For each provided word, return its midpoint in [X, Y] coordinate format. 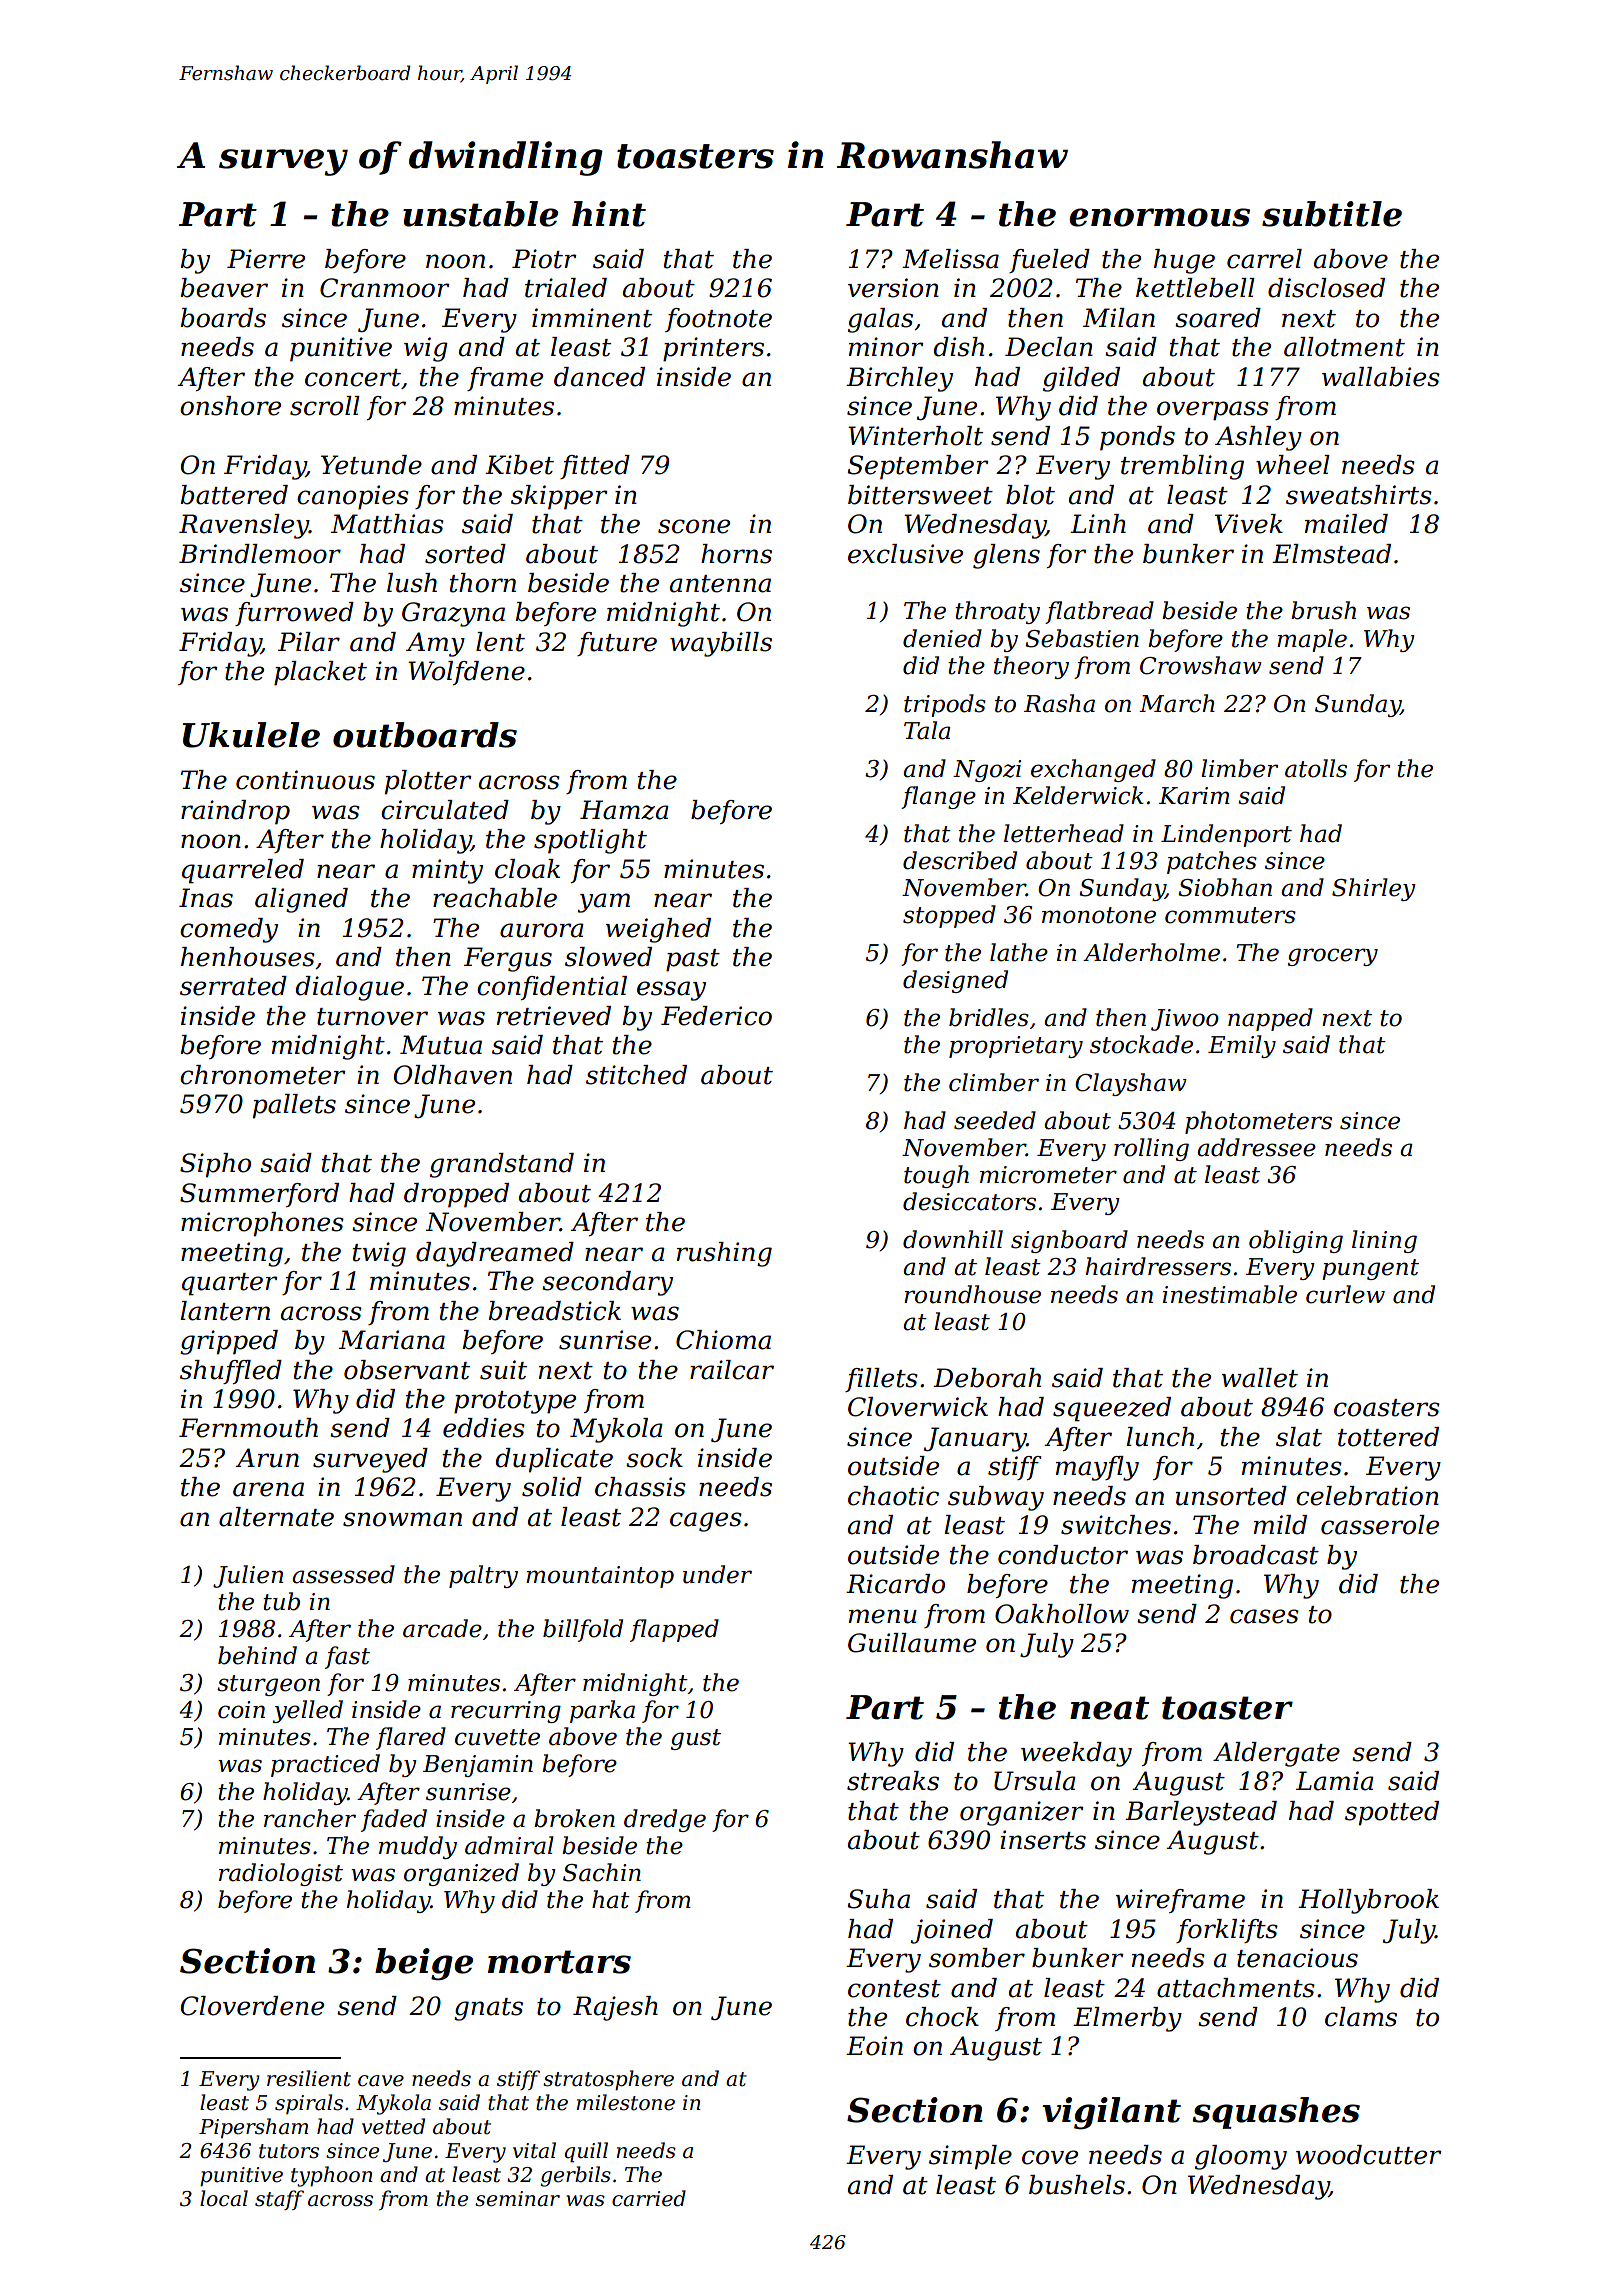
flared [411, 1738]
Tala [927, 730]
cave [381, 2081]
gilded [1081, 379]
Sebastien [1082, 638]
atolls [1316, 768]
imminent [592, 318]
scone [694, 526]
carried [649, 2198]
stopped [949, 916]
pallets [294, 1106]
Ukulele [251, 735]
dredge [665, 1820]
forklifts [1227, 1931]
